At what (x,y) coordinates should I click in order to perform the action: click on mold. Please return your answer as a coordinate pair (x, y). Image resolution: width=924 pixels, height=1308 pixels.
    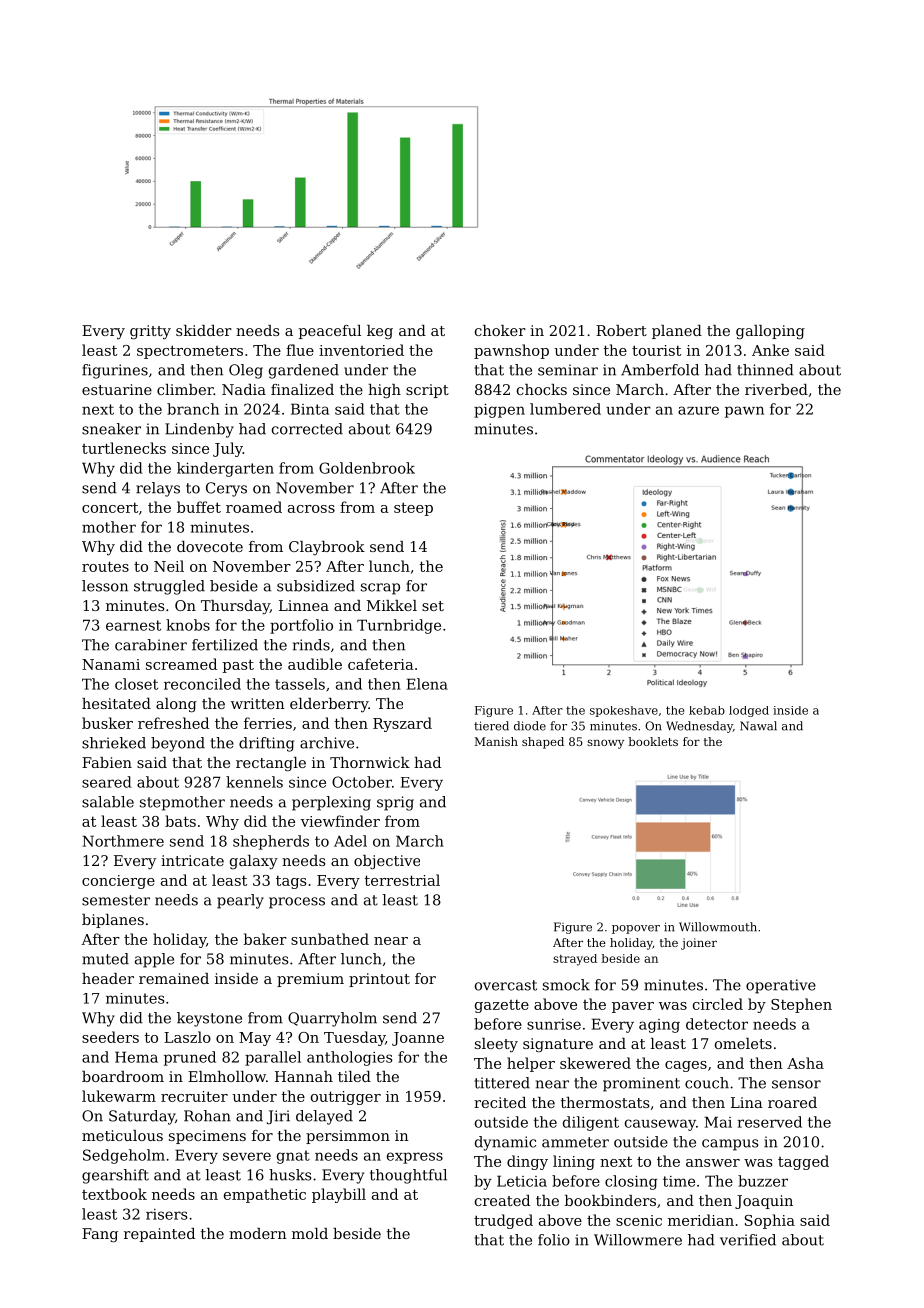
    Looking at the image, I should click on (310, 1233).
